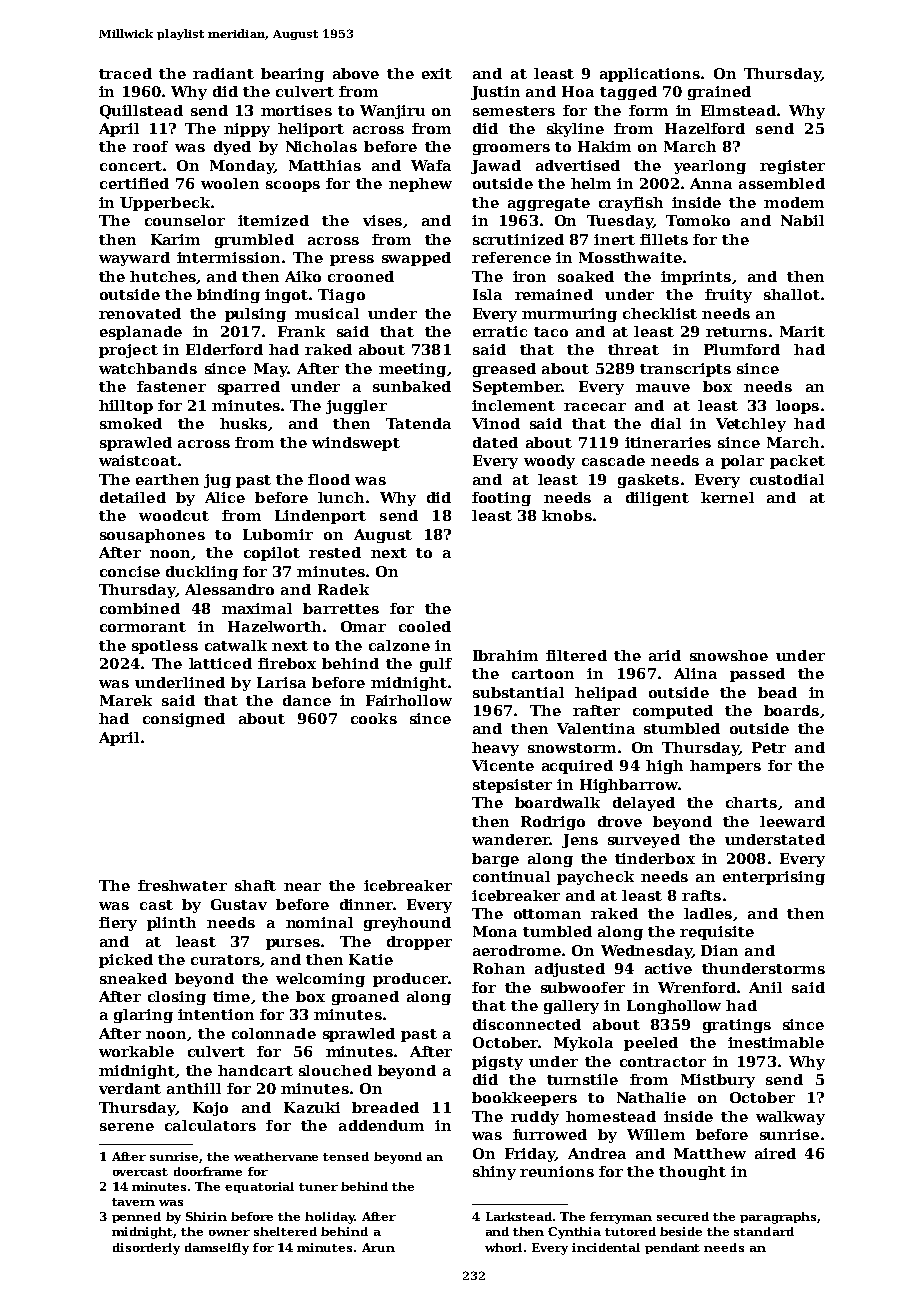  I want to click on Isla, so click(487, 294).
